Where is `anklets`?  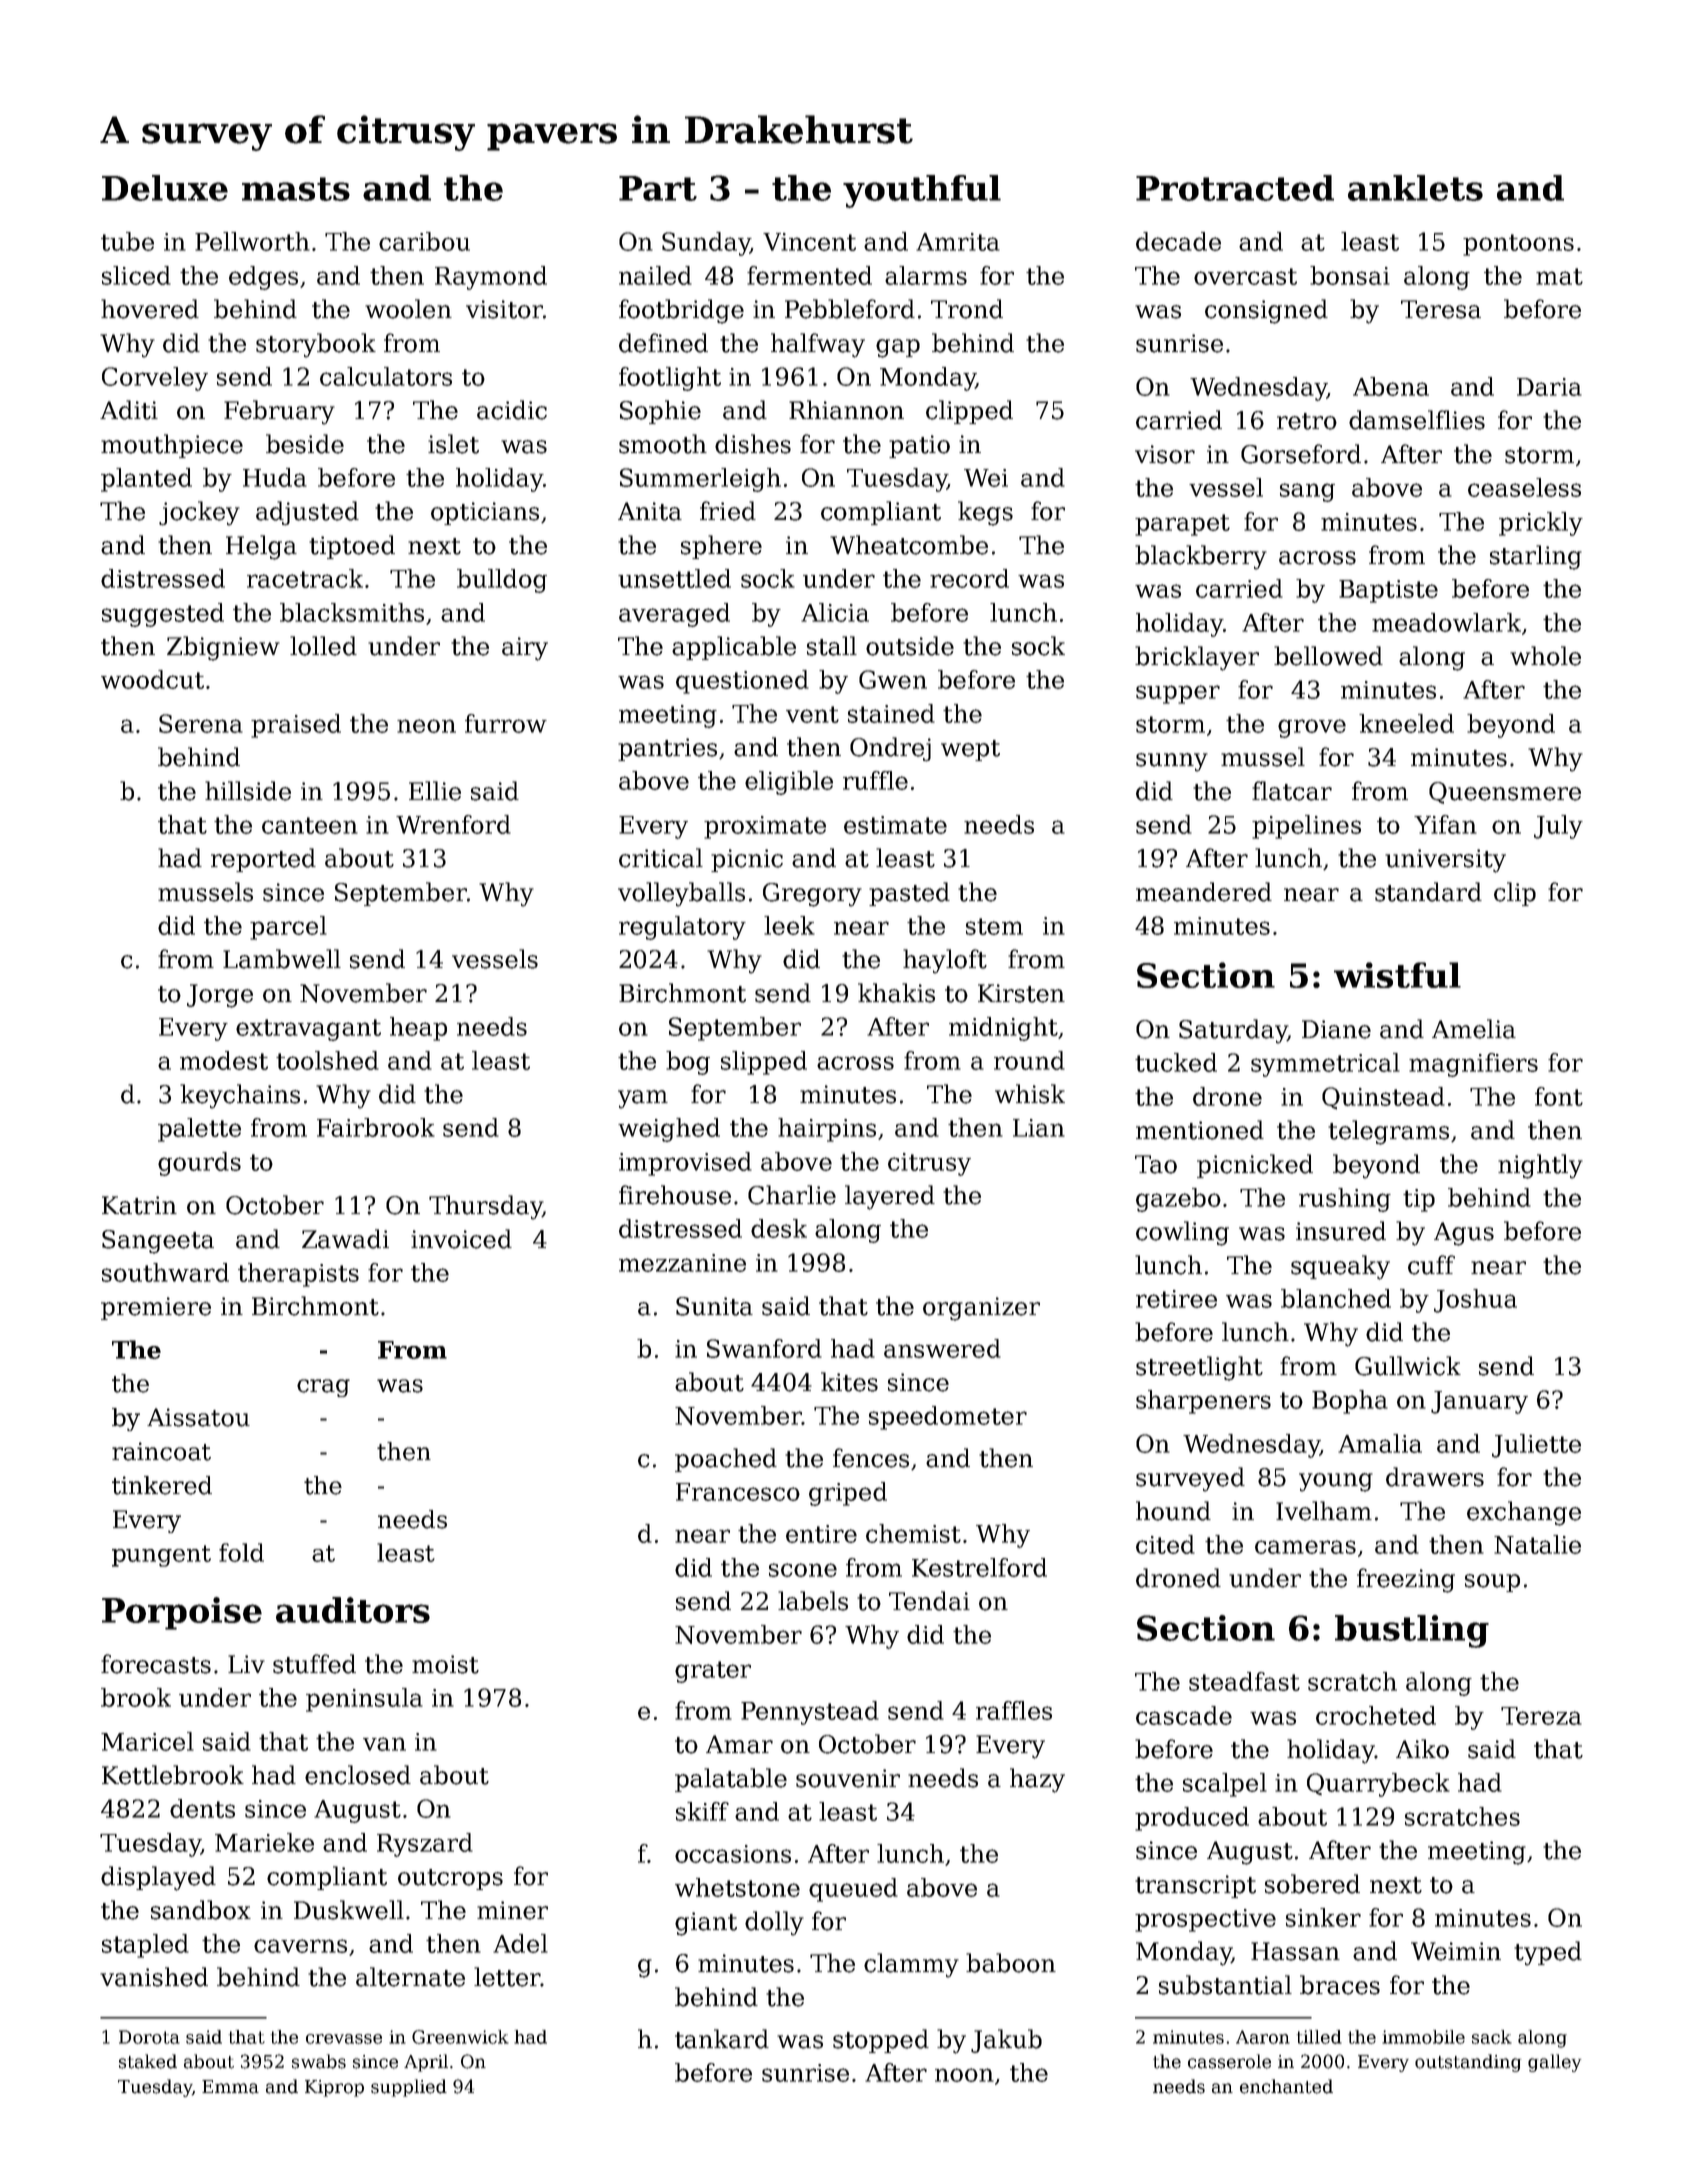
anklets is located at coordinates (1415, 188).
